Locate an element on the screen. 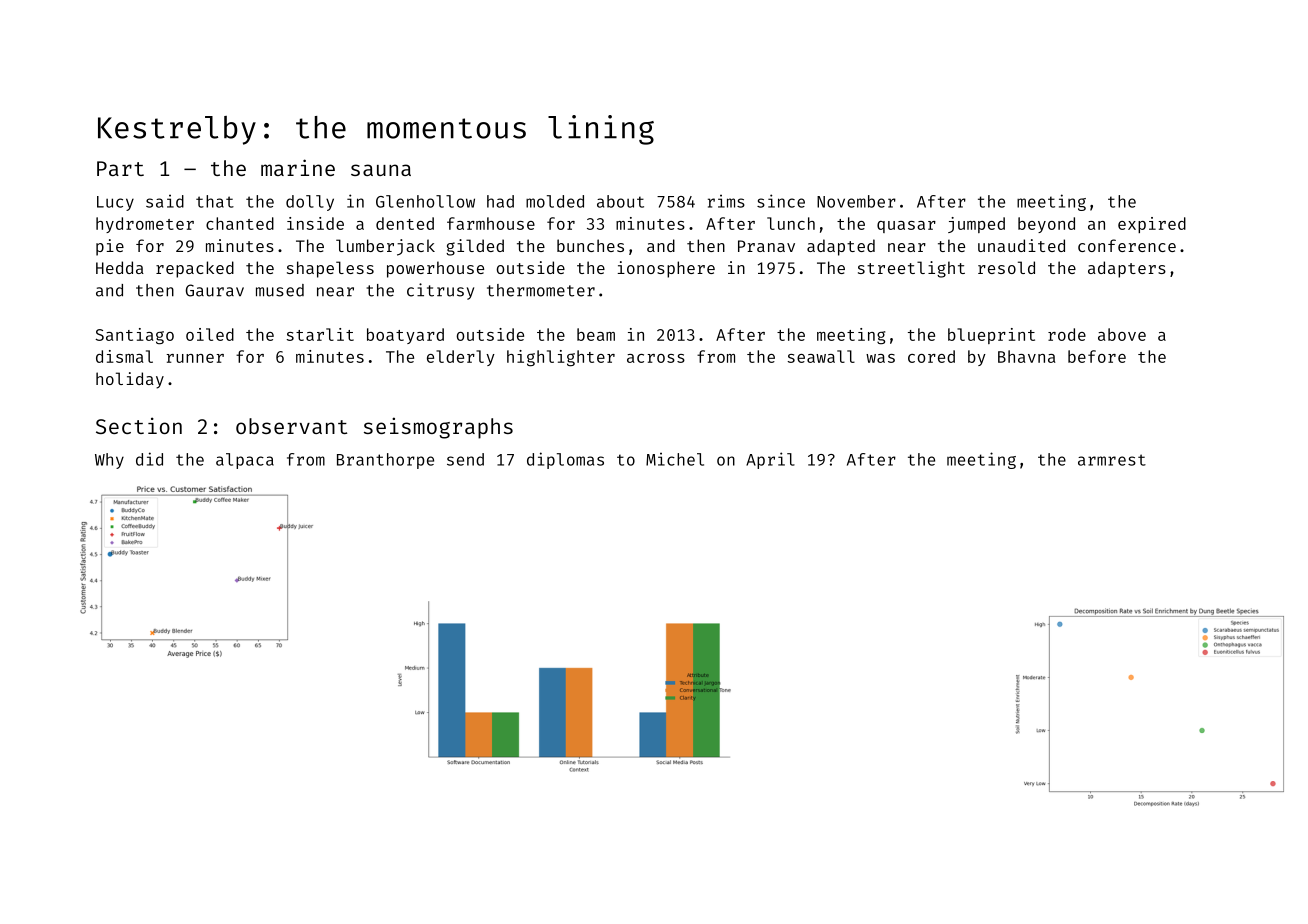 This screenshot has width=1308, height=924. adapters is located at coordinates (1127, 269).
